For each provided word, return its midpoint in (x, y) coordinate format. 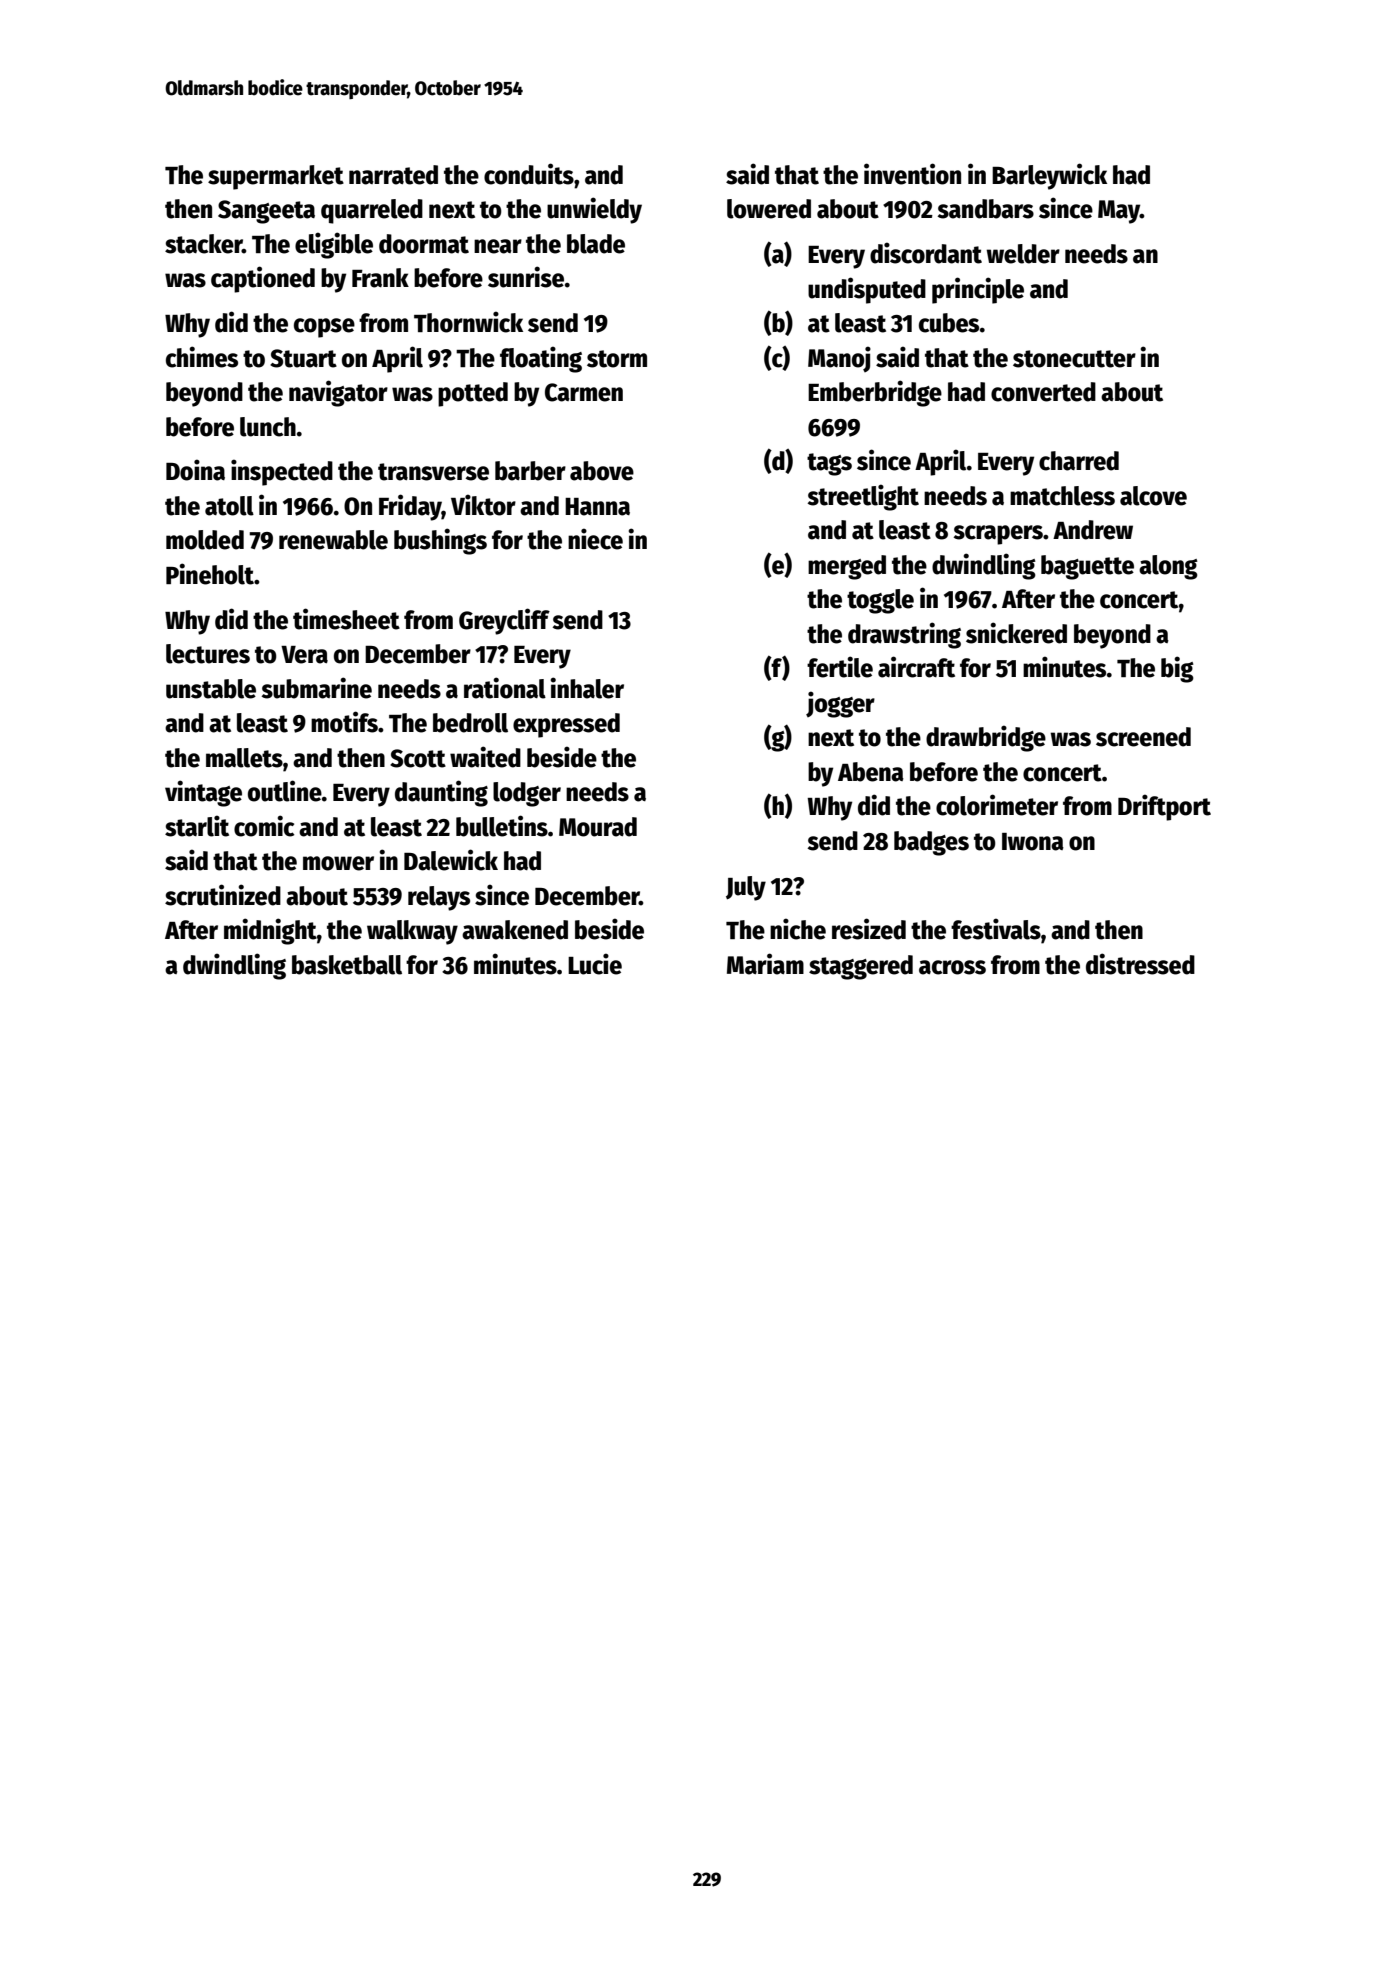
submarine (316, 688)
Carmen (584, 392)
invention (912, 174)
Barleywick (1049, 176)
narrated (393, 175)
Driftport (1164, 807)
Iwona (1033, 842)
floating (541, 359)
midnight (270, 931)
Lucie (595, 964)
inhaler (587, 688)
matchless (1062, 496)
